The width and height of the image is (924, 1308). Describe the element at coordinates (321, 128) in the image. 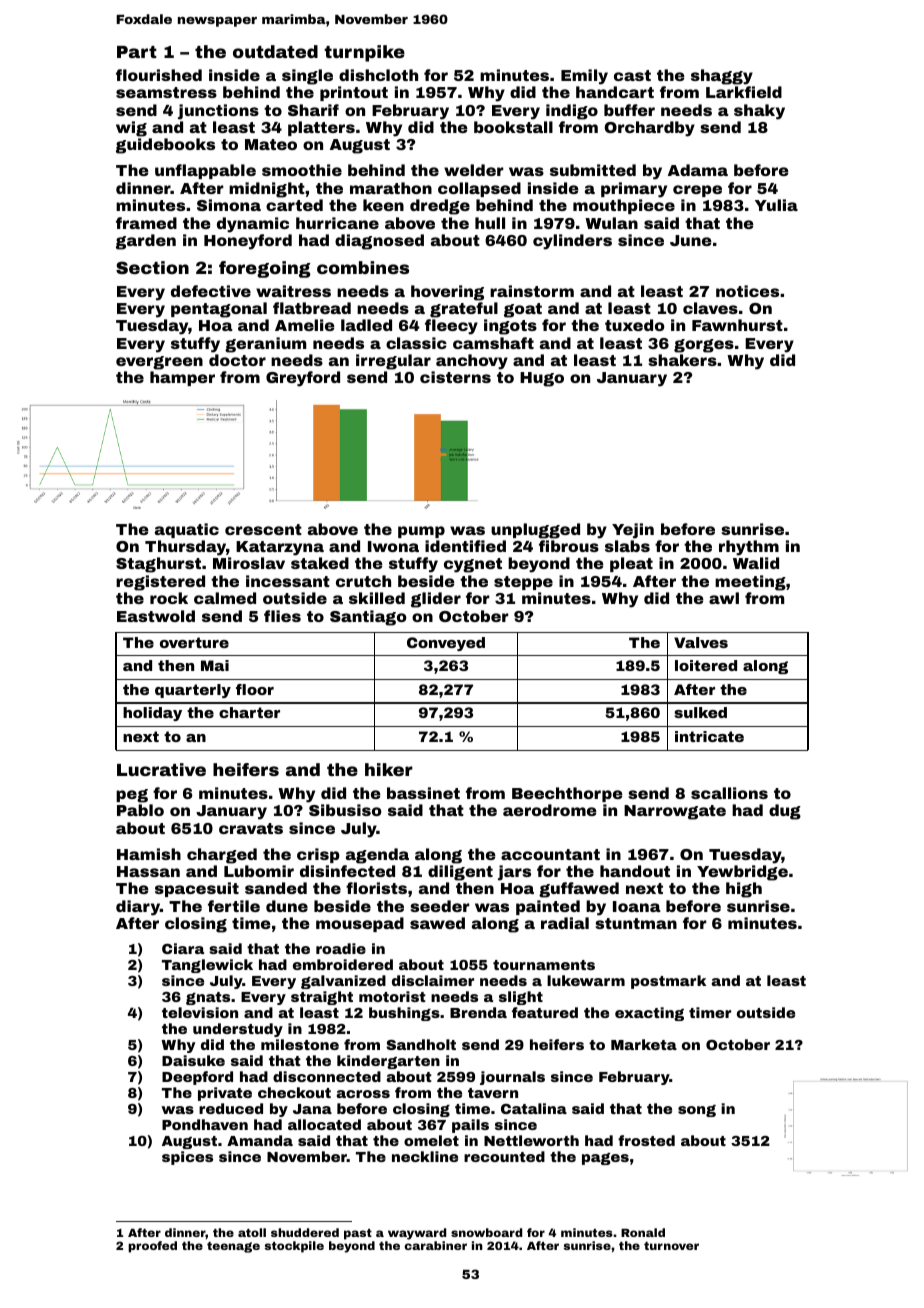

I see `platters` at that location.
